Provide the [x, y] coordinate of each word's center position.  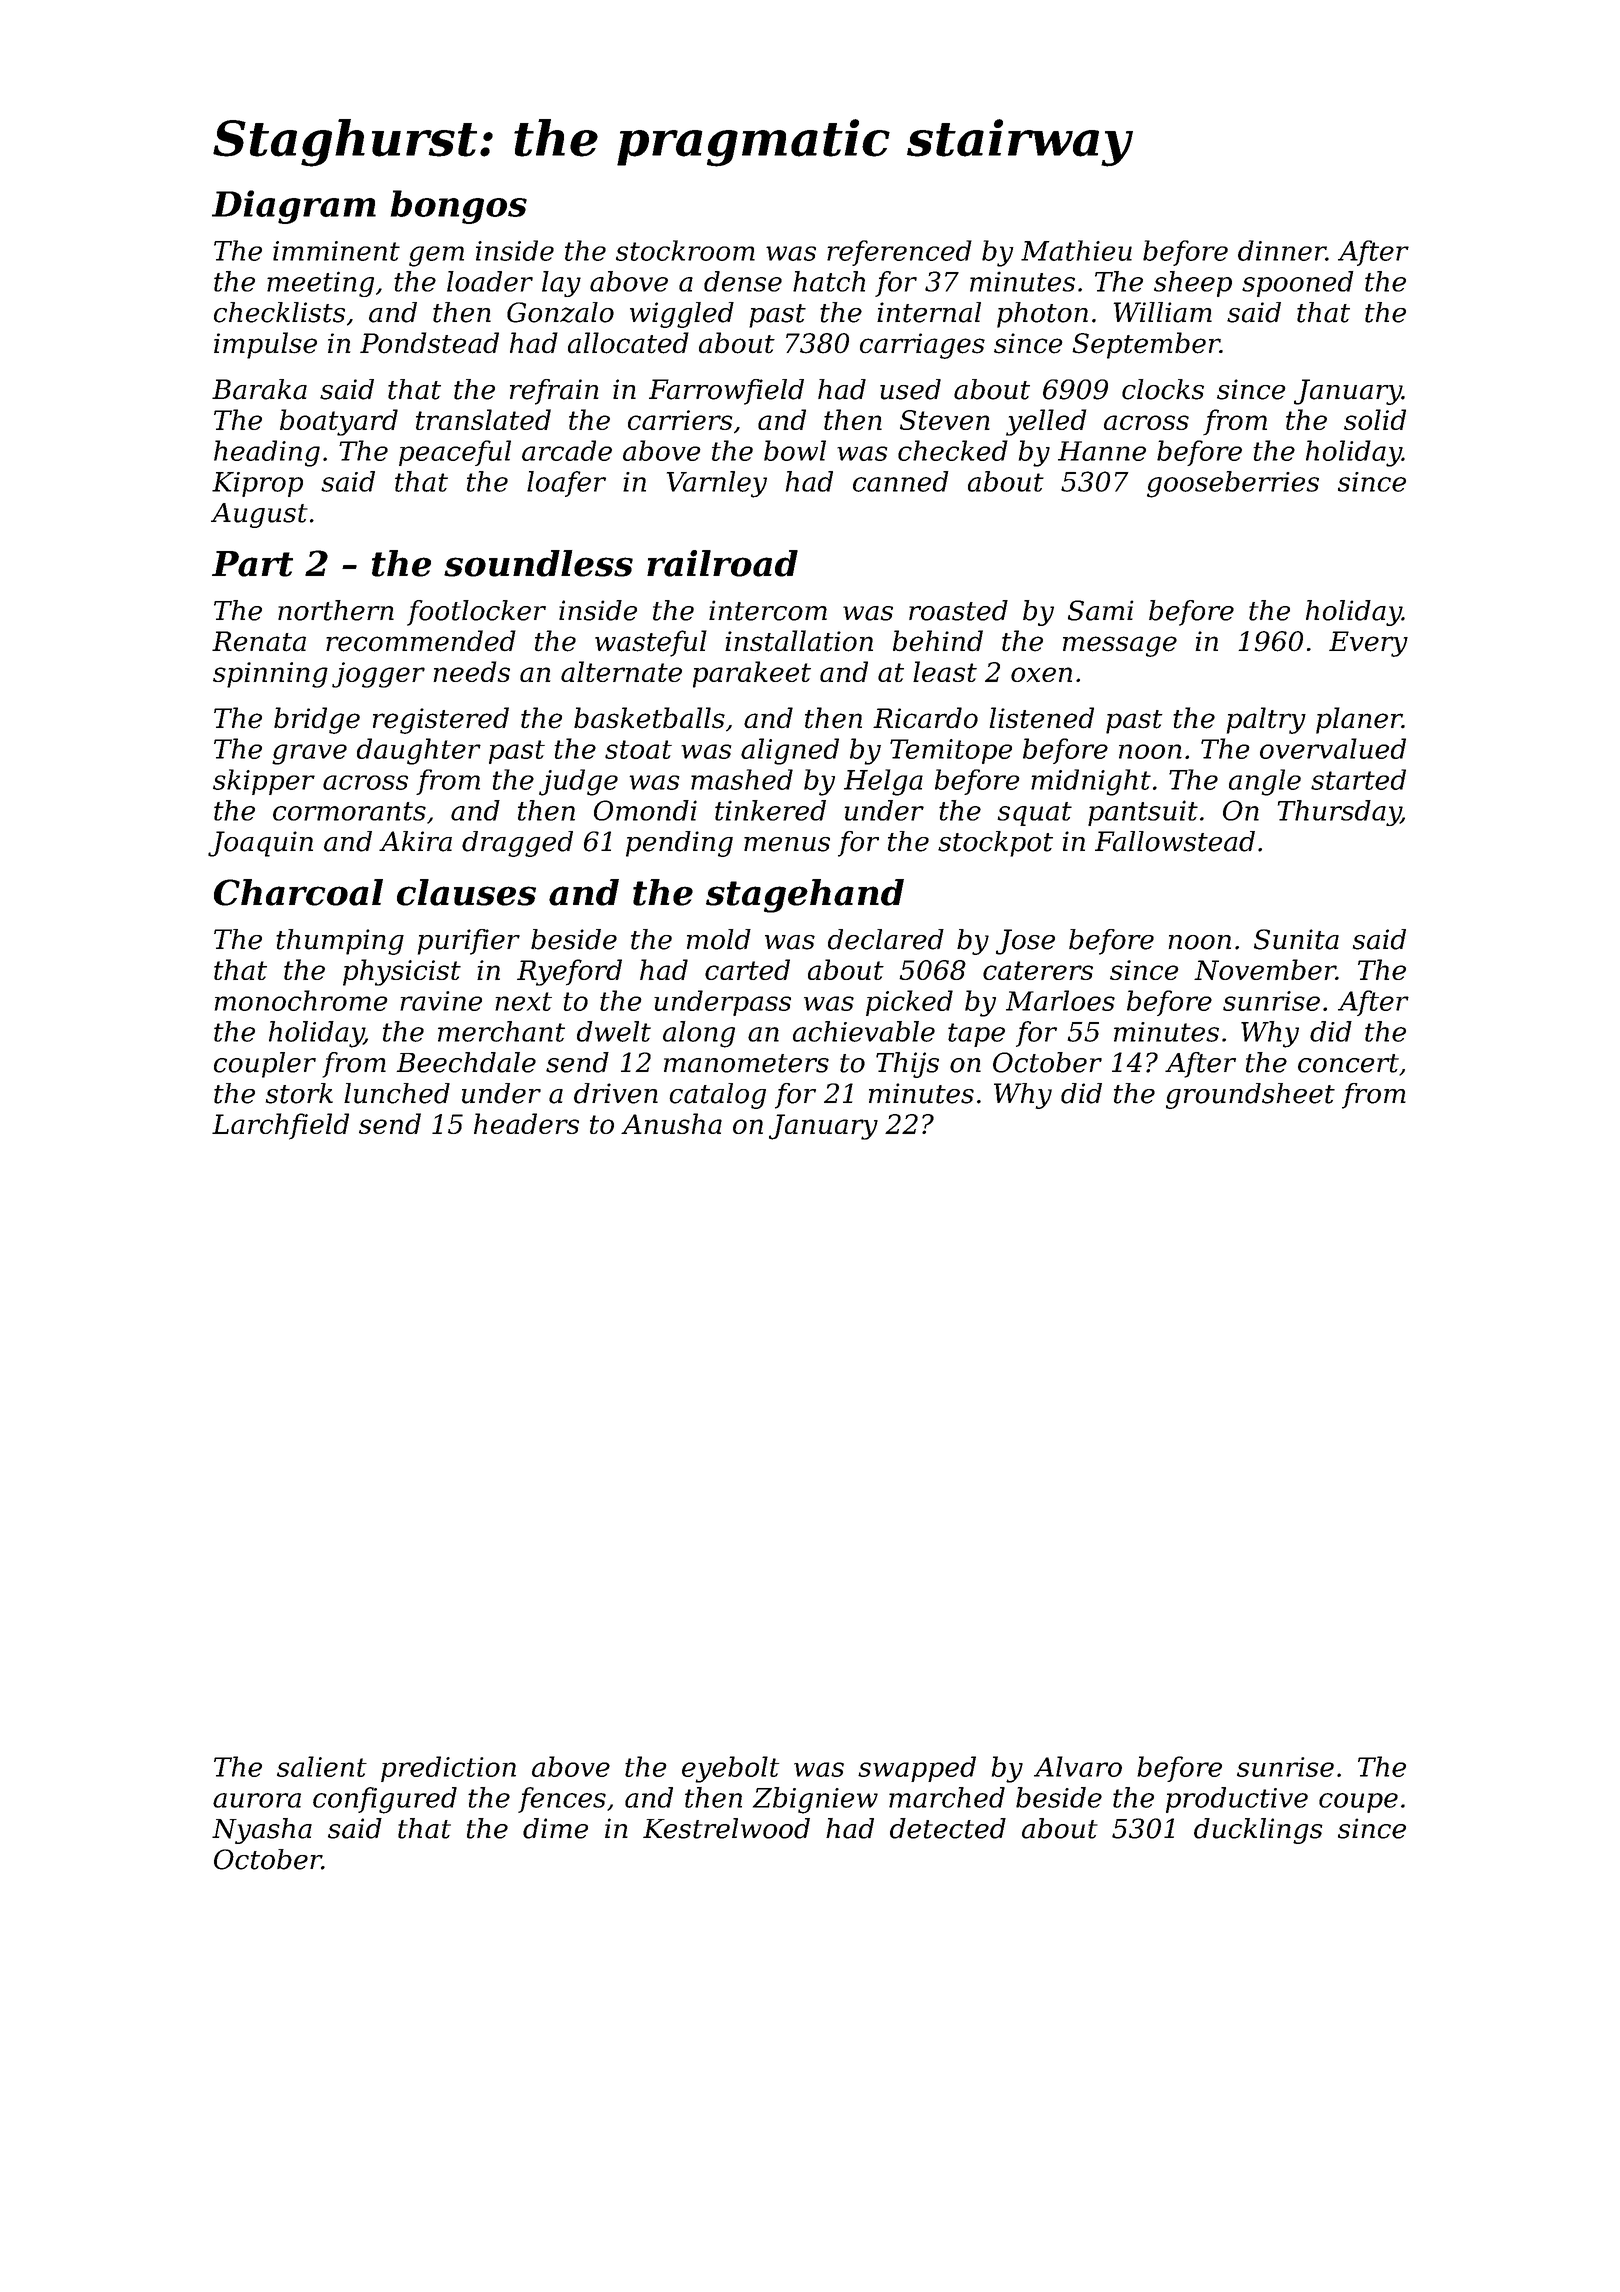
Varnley [717, 484]
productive [1237, 1800]
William [1162, 312]
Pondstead [429, 343]
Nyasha [262, 1831]
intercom [768, 610]
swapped [917, 1769]
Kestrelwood [726, 1828]
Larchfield [280, 1126]
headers [526, 1123]
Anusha [671, 1123]
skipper [264, 782]
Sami [1101, 610]
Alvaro [1078, 1766]
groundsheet [1250, 1096]
